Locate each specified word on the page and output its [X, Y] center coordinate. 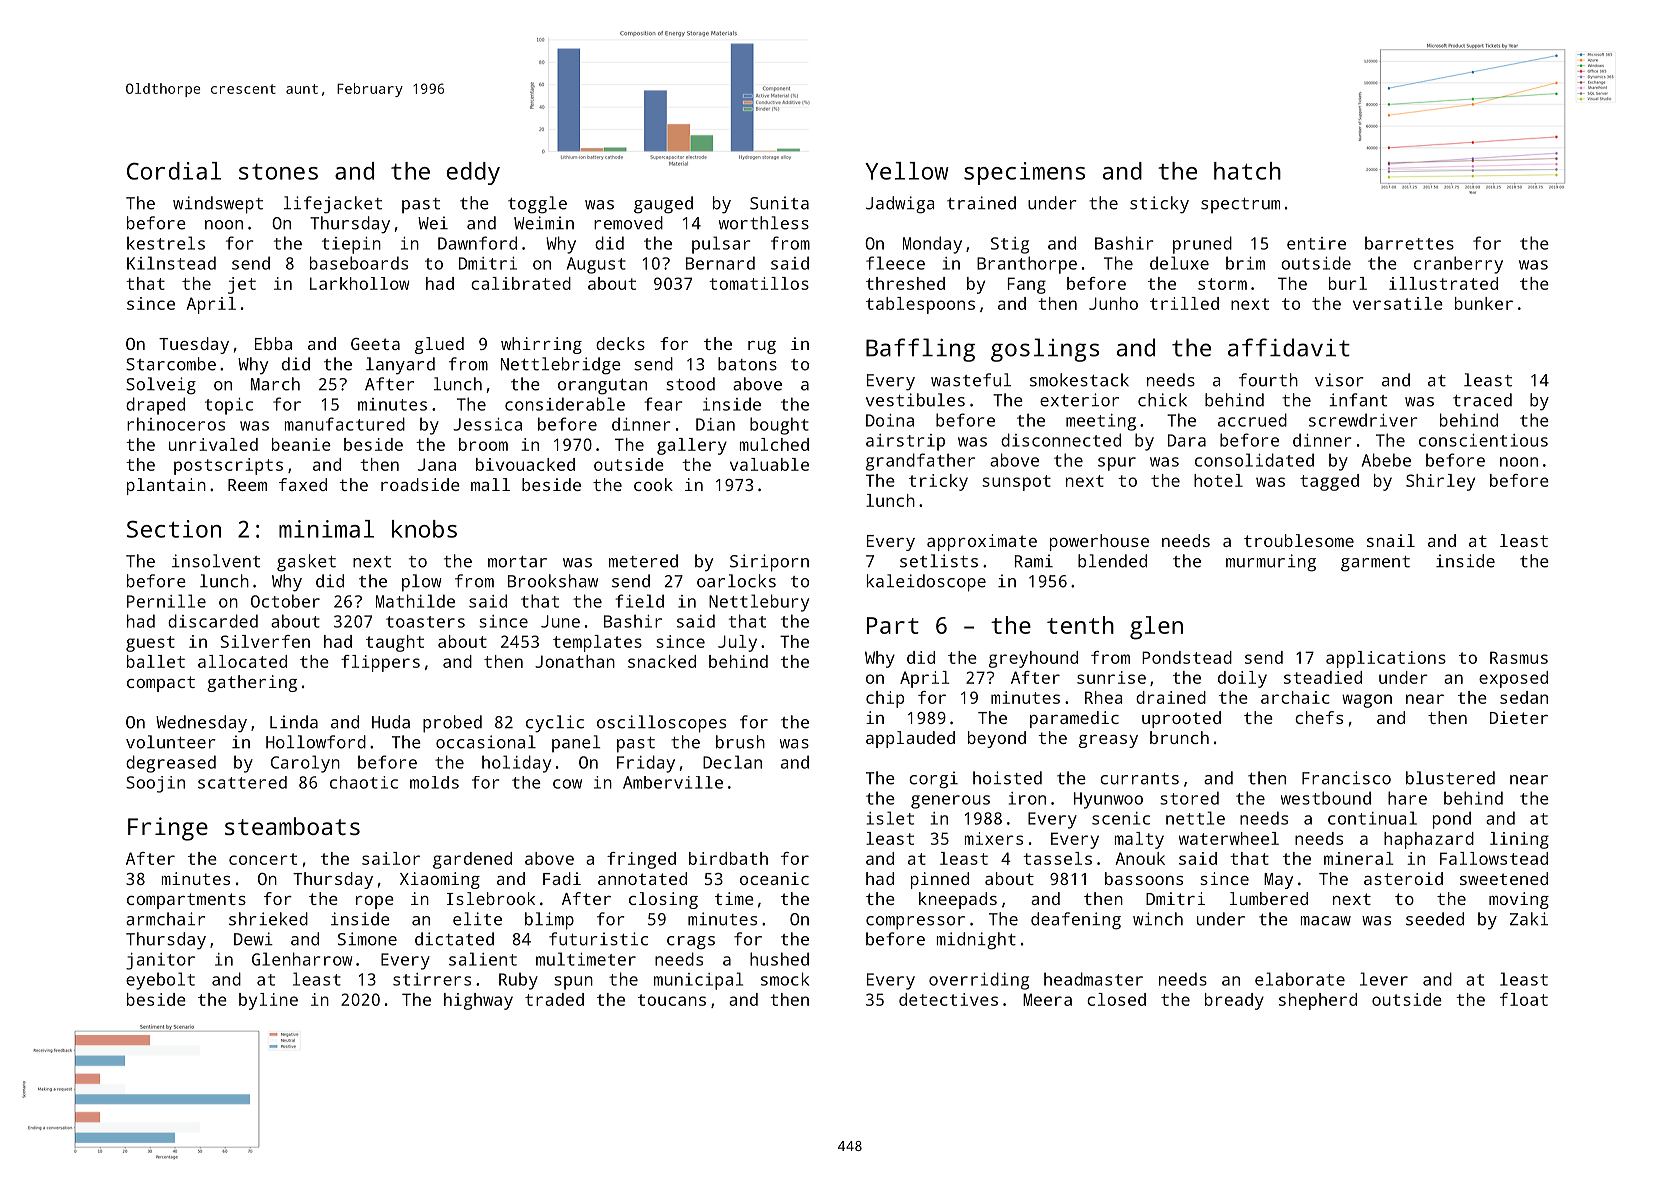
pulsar [721, 245]
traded [554, 999]
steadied [1323, 677]
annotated [642, 878]
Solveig [161, 386]
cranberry [1458, 265]
